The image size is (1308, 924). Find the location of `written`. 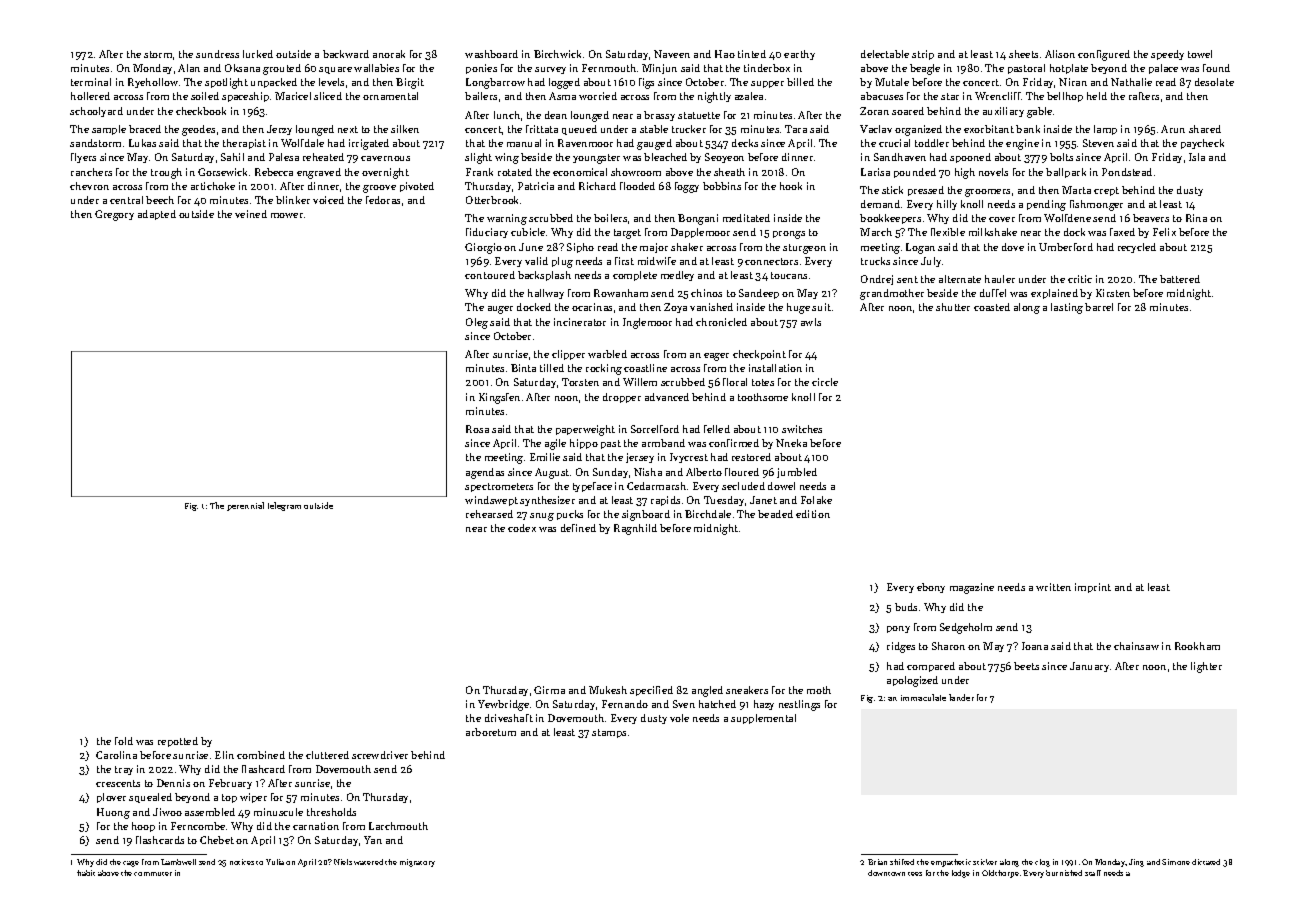

written is located at coordinates (1053, 587).
